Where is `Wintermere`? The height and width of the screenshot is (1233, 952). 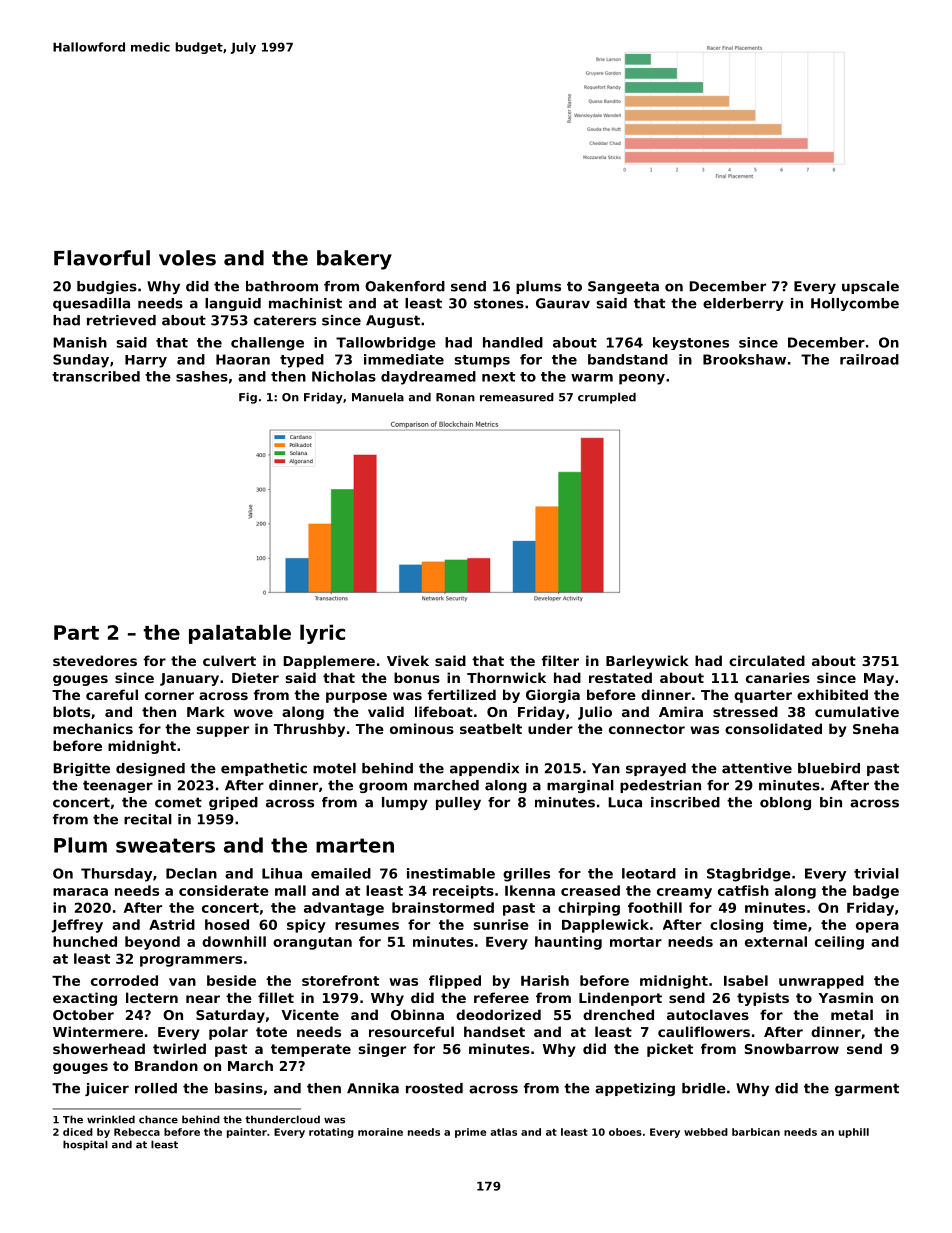 Wintermere is located at coordinates (98, 1031).
